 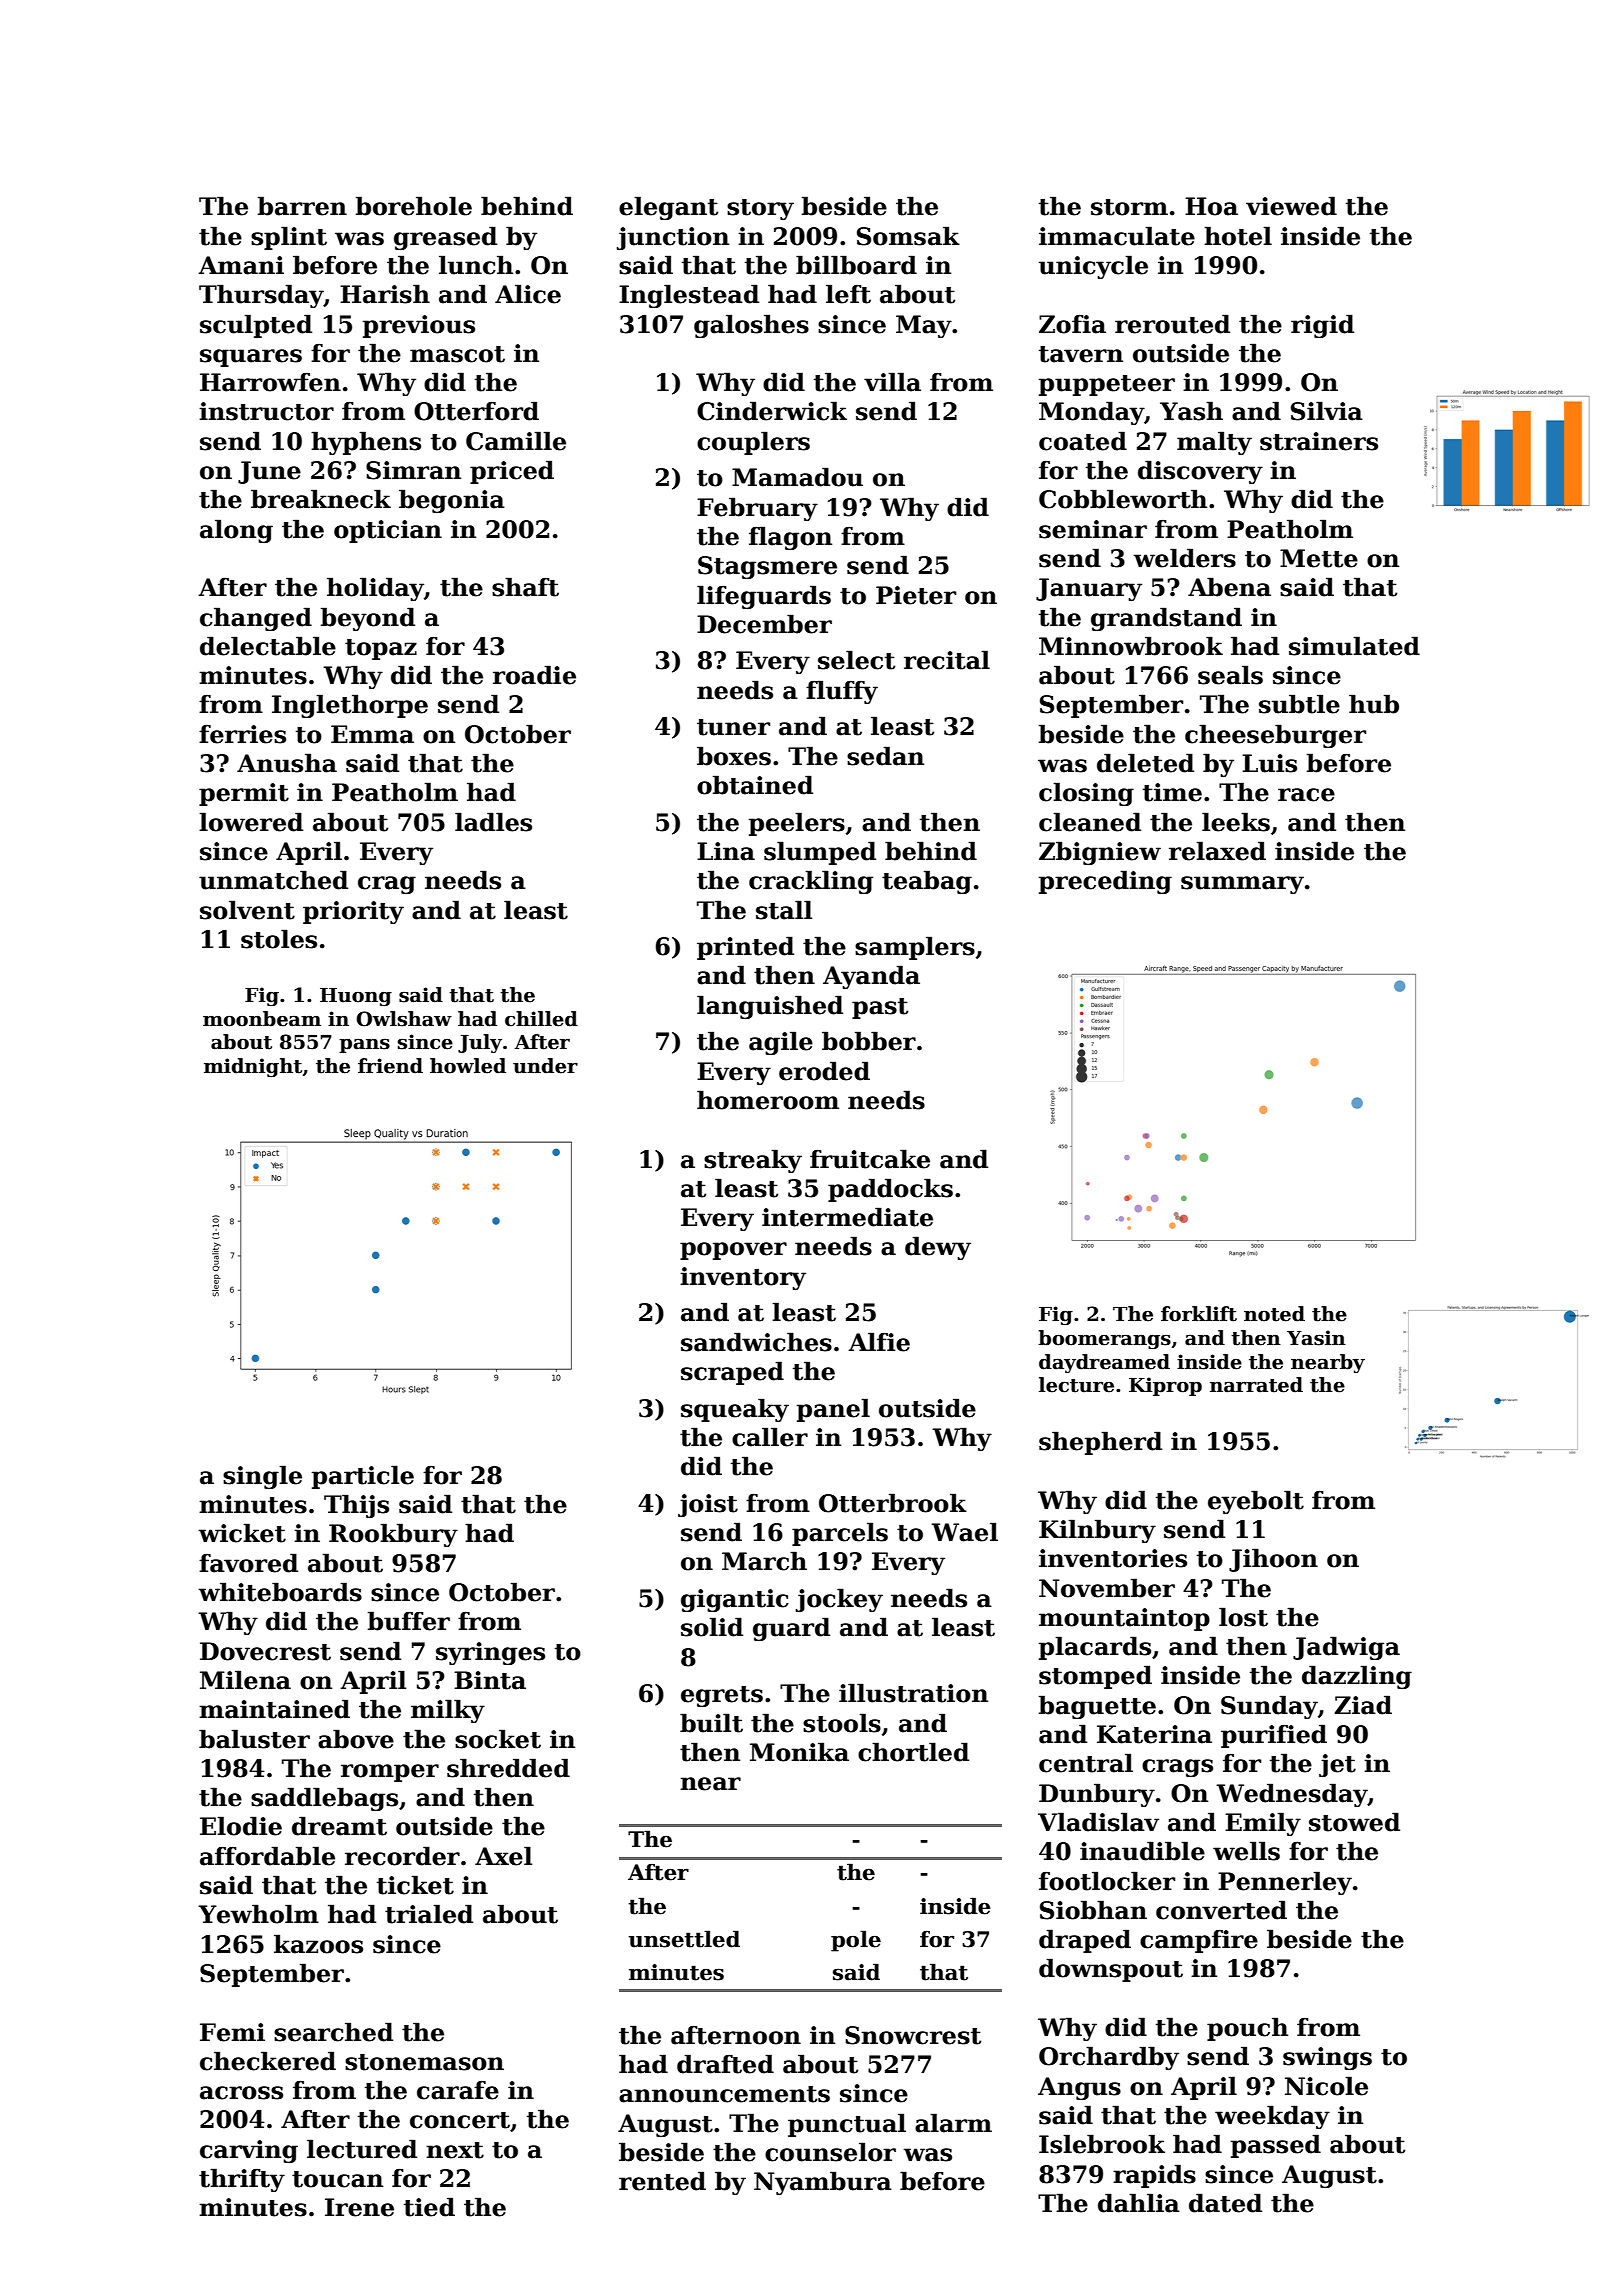 What do you see at coordinates (908, 236) in the screenshot?
I see `Somsak` at bounding box center [908, 236].
